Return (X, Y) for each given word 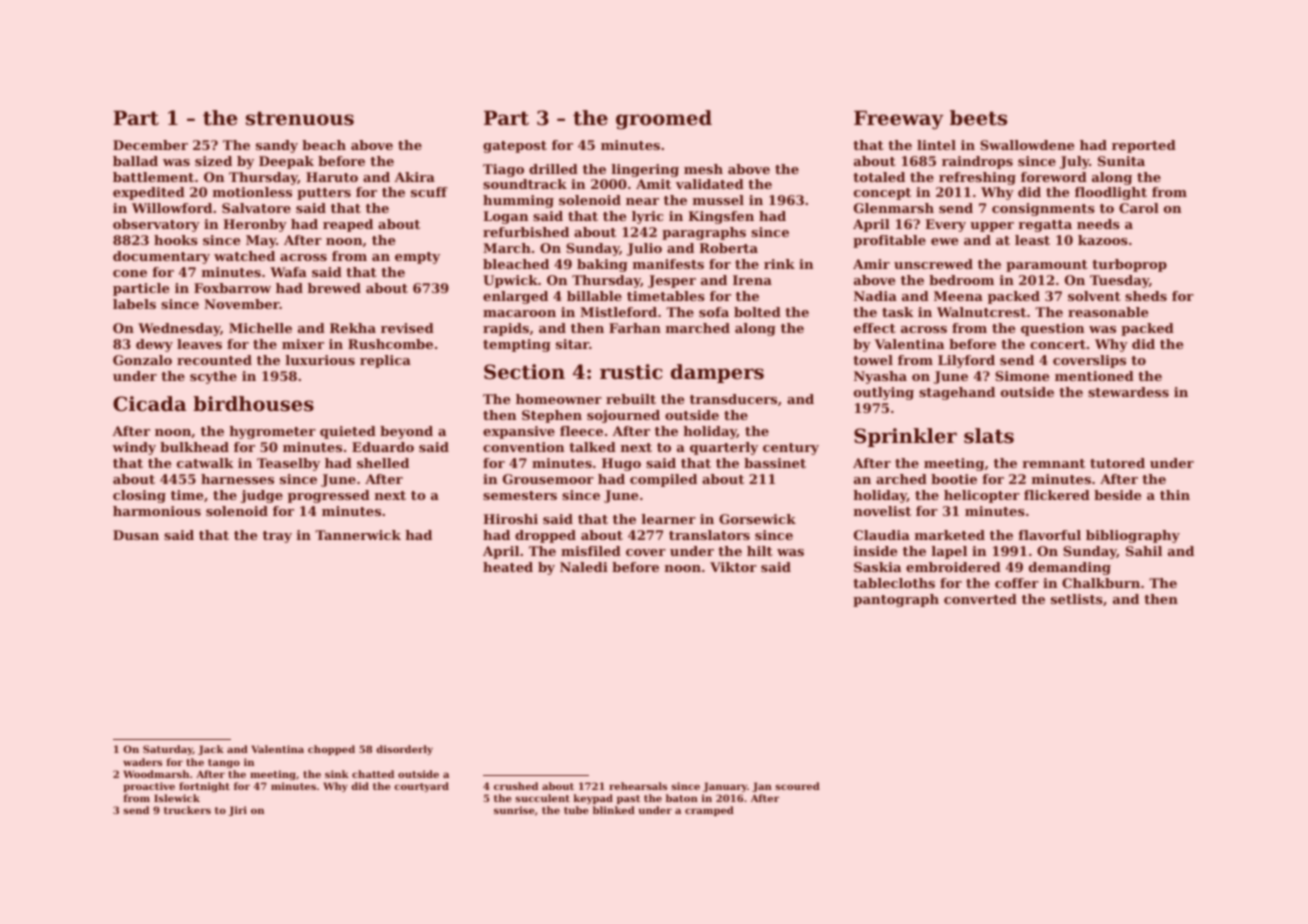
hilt (760, 551)
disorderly (404, 750)
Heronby (255, 225)
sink (337, 774)
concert (1058, 344)
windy (134, 448)
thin (1175, 495)
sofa (714, 312)
